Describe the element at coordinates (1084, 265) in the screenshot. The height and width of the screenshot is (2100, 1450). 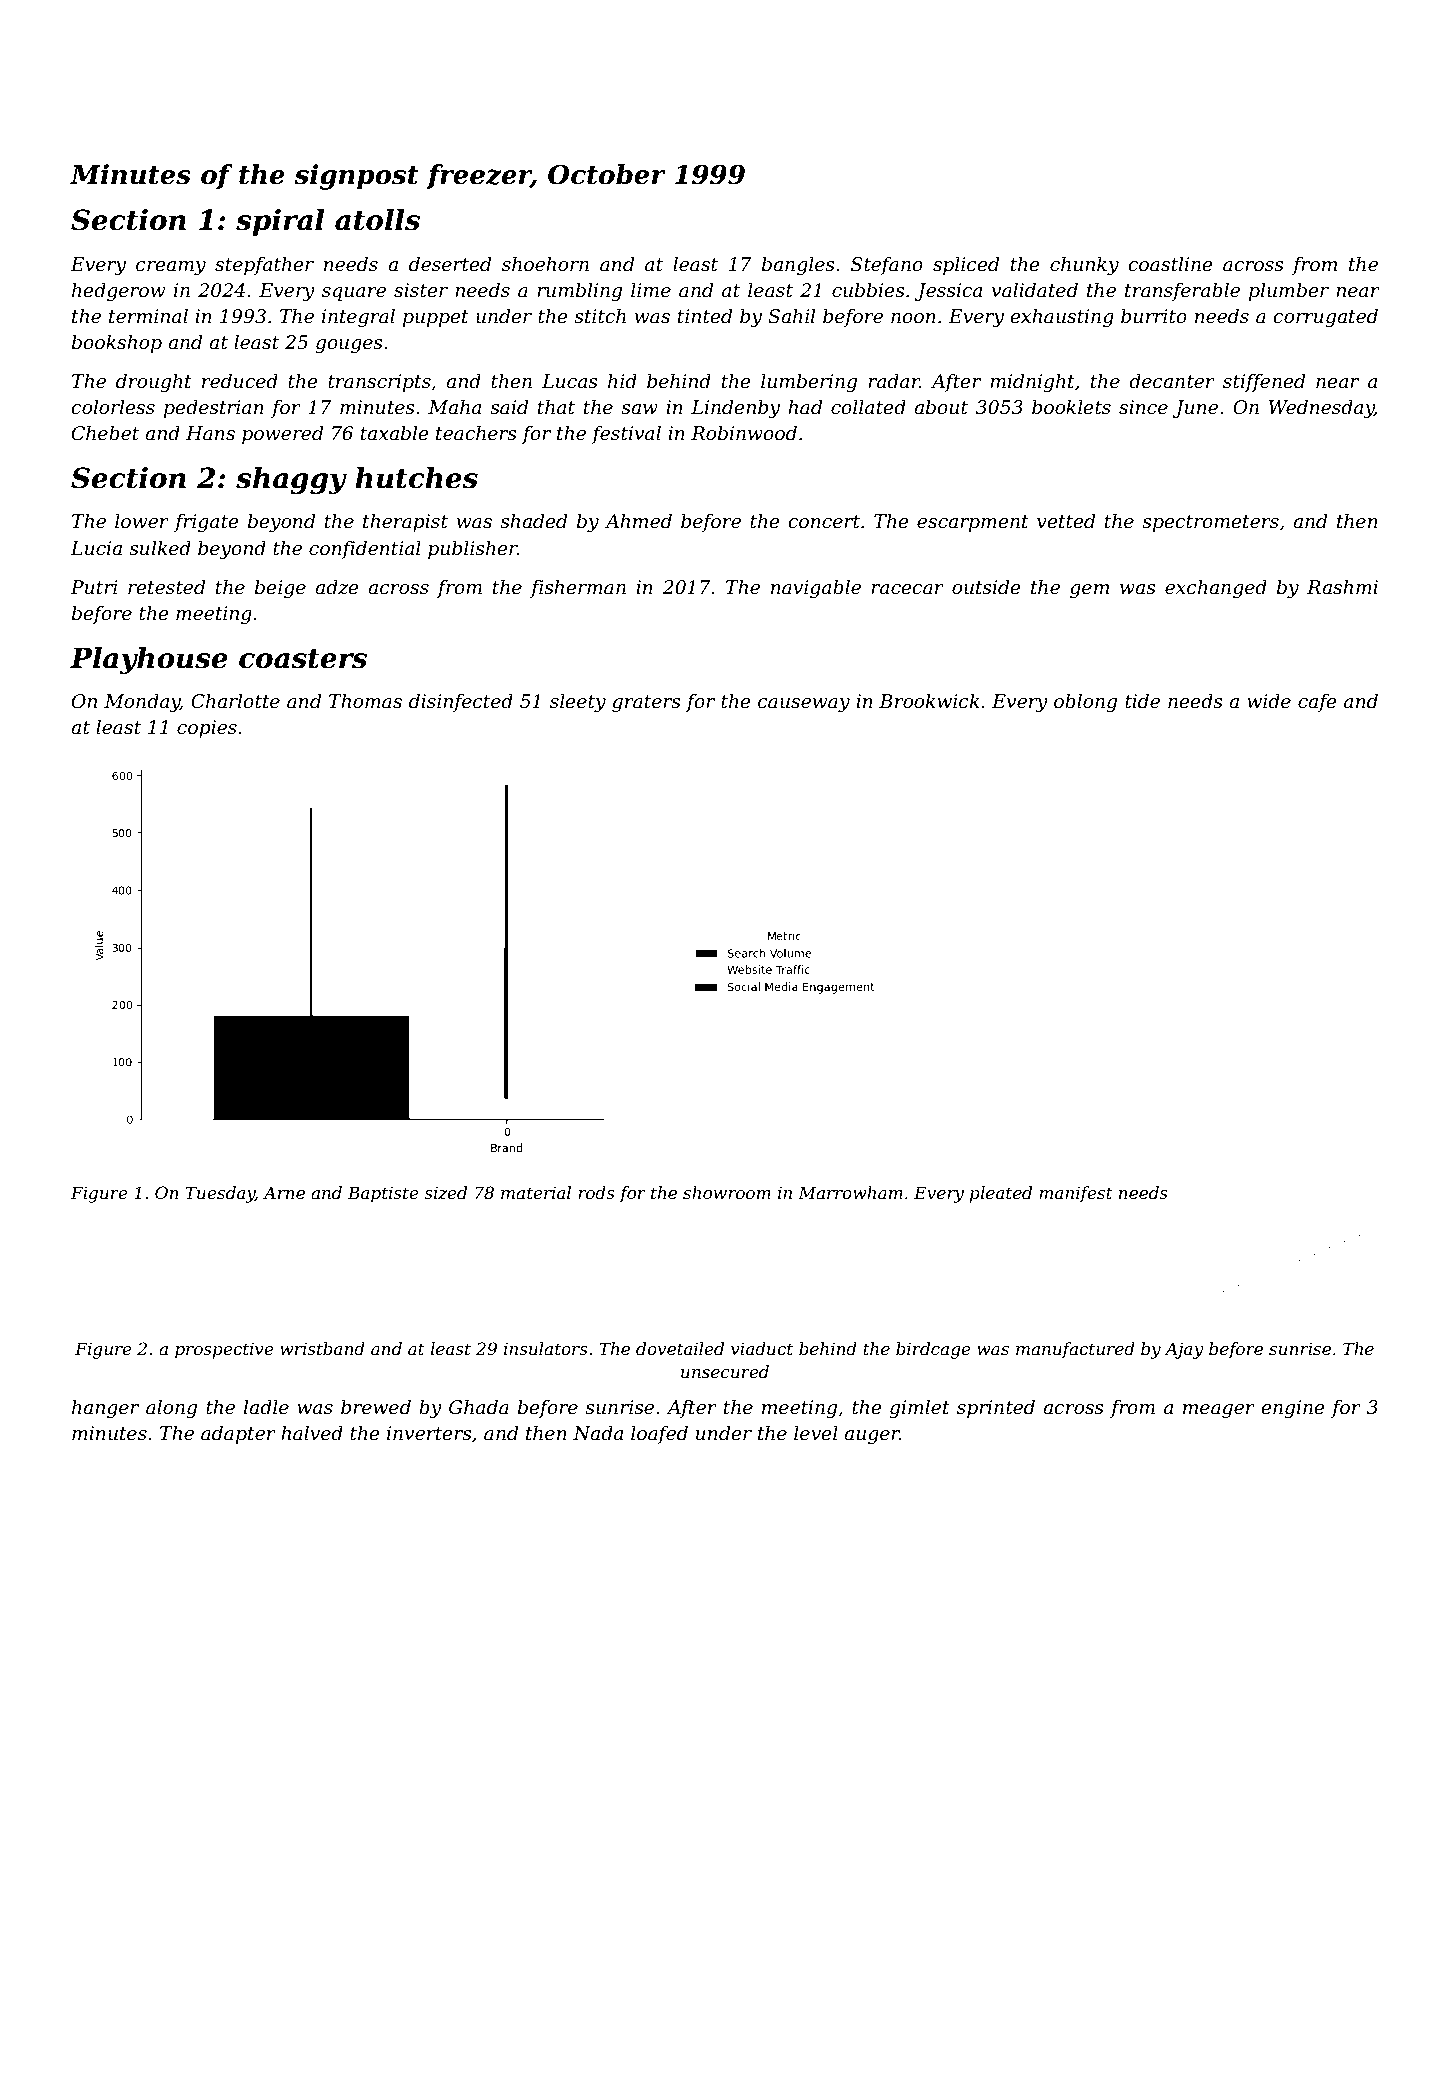
I see `chunky` at that location.
